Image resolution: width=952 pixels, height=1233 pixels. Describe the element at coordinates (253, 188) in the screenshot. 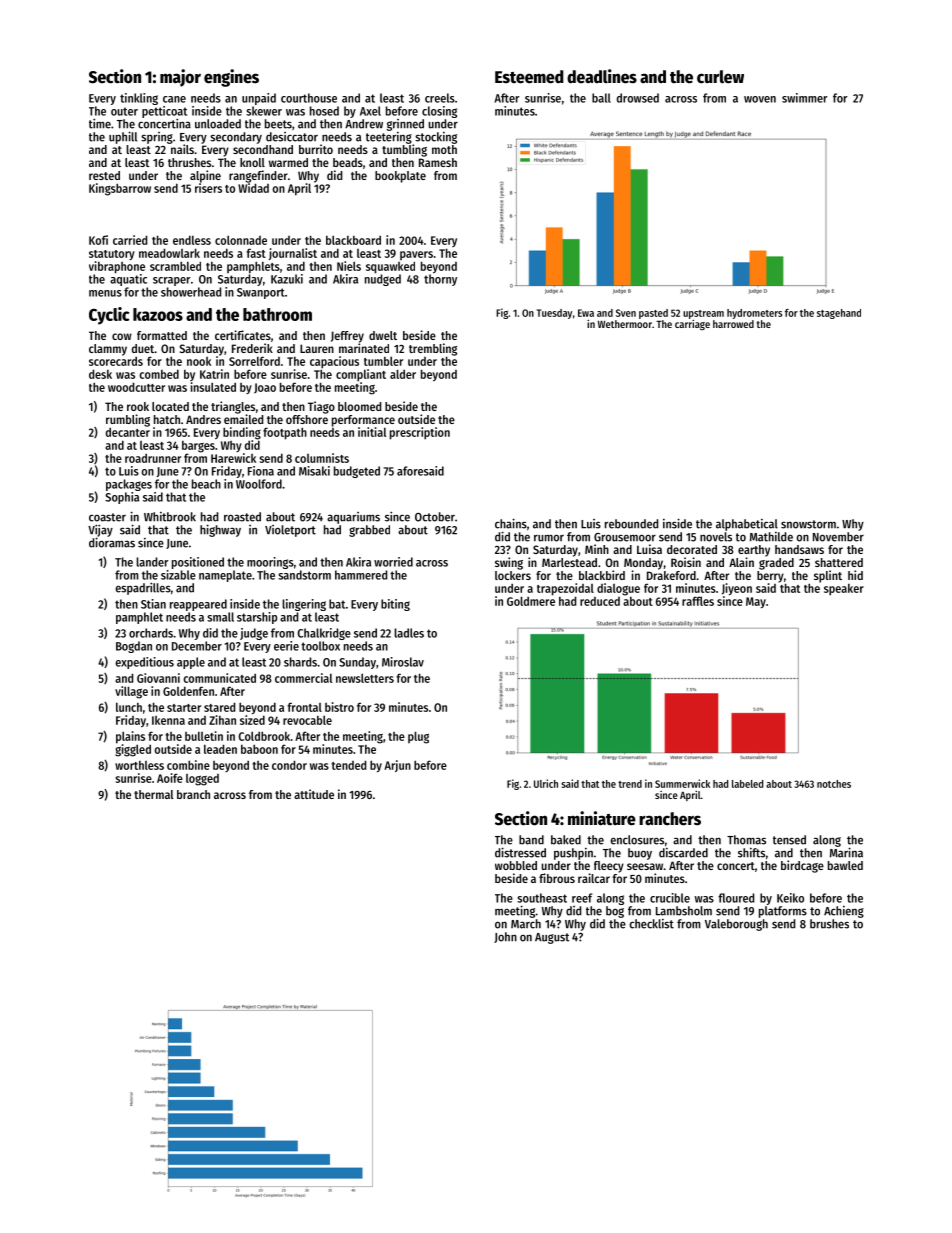

I see `Widad` at that location.
